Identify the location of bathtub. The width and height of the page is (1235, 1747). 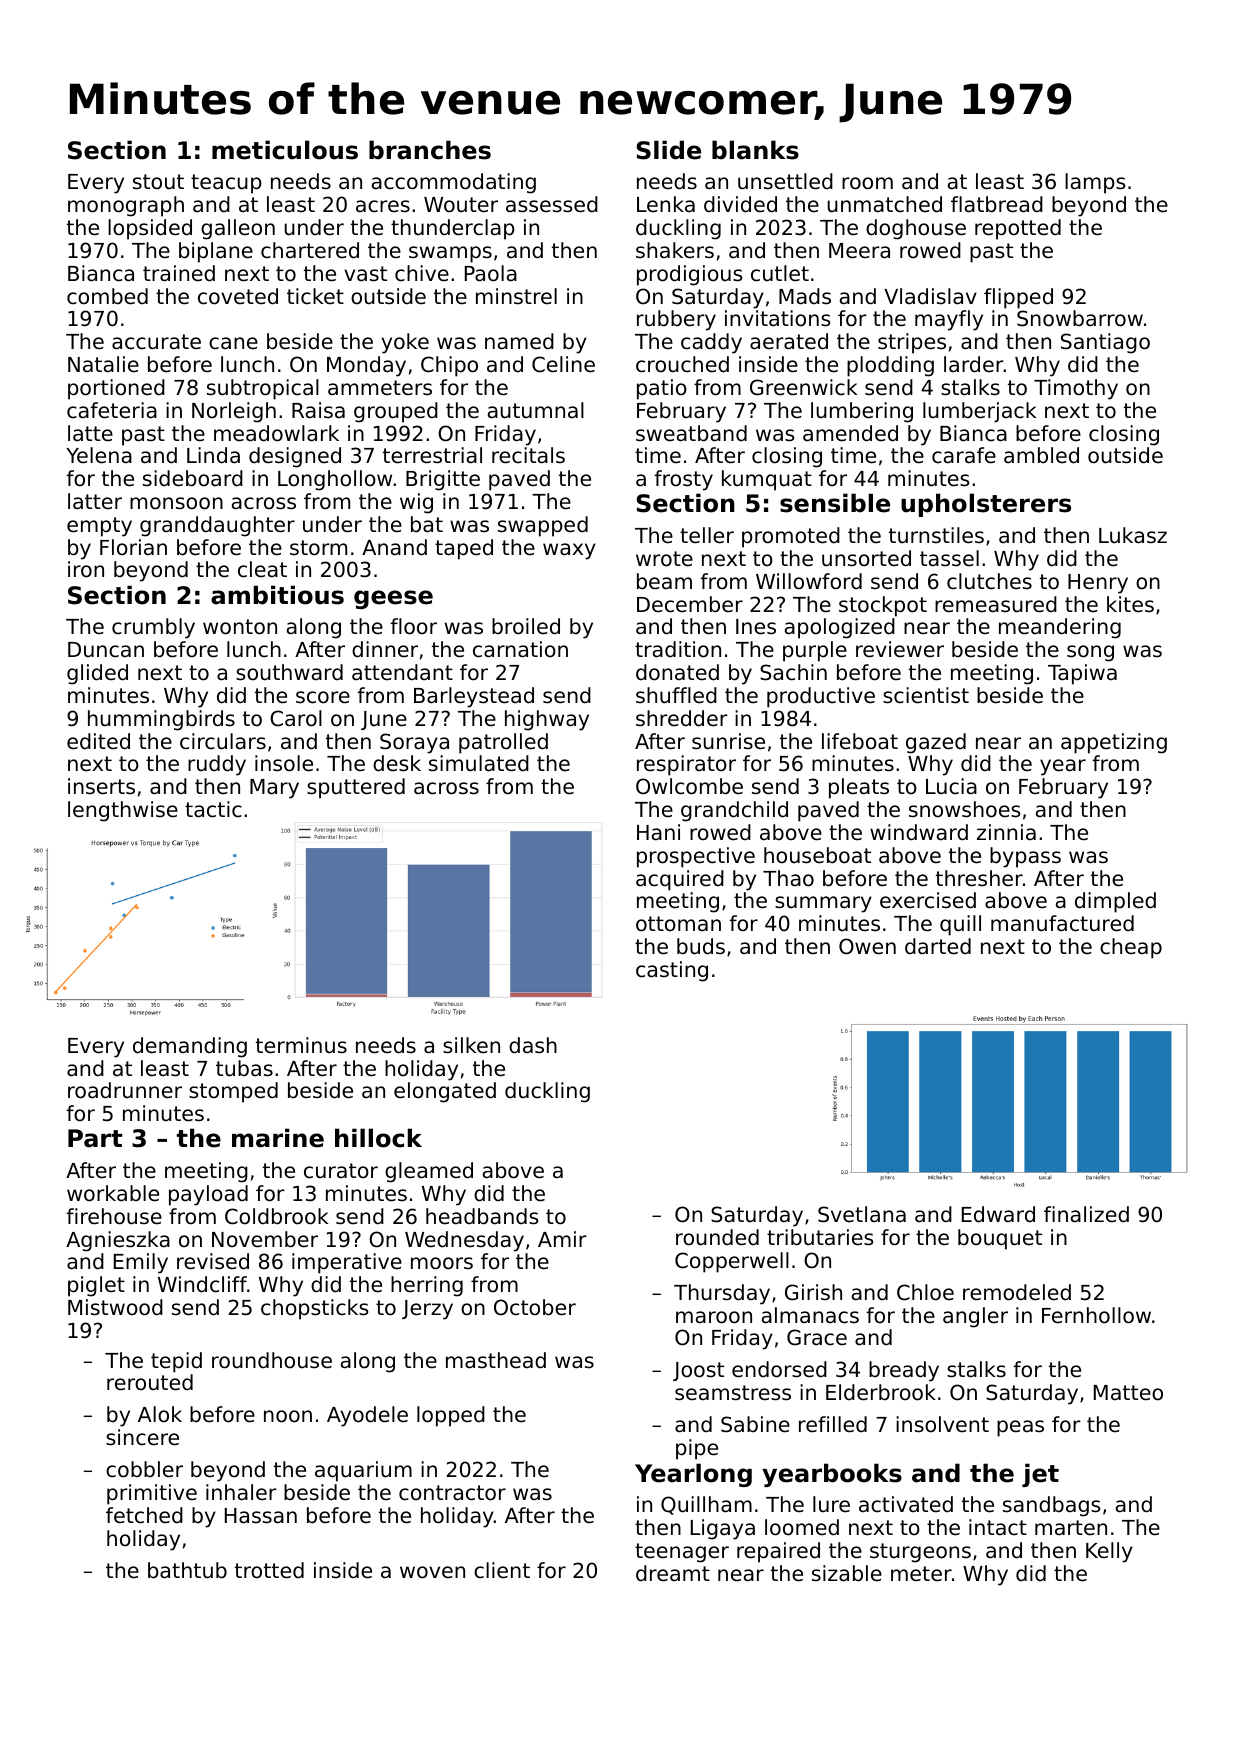
(187, 1570).
